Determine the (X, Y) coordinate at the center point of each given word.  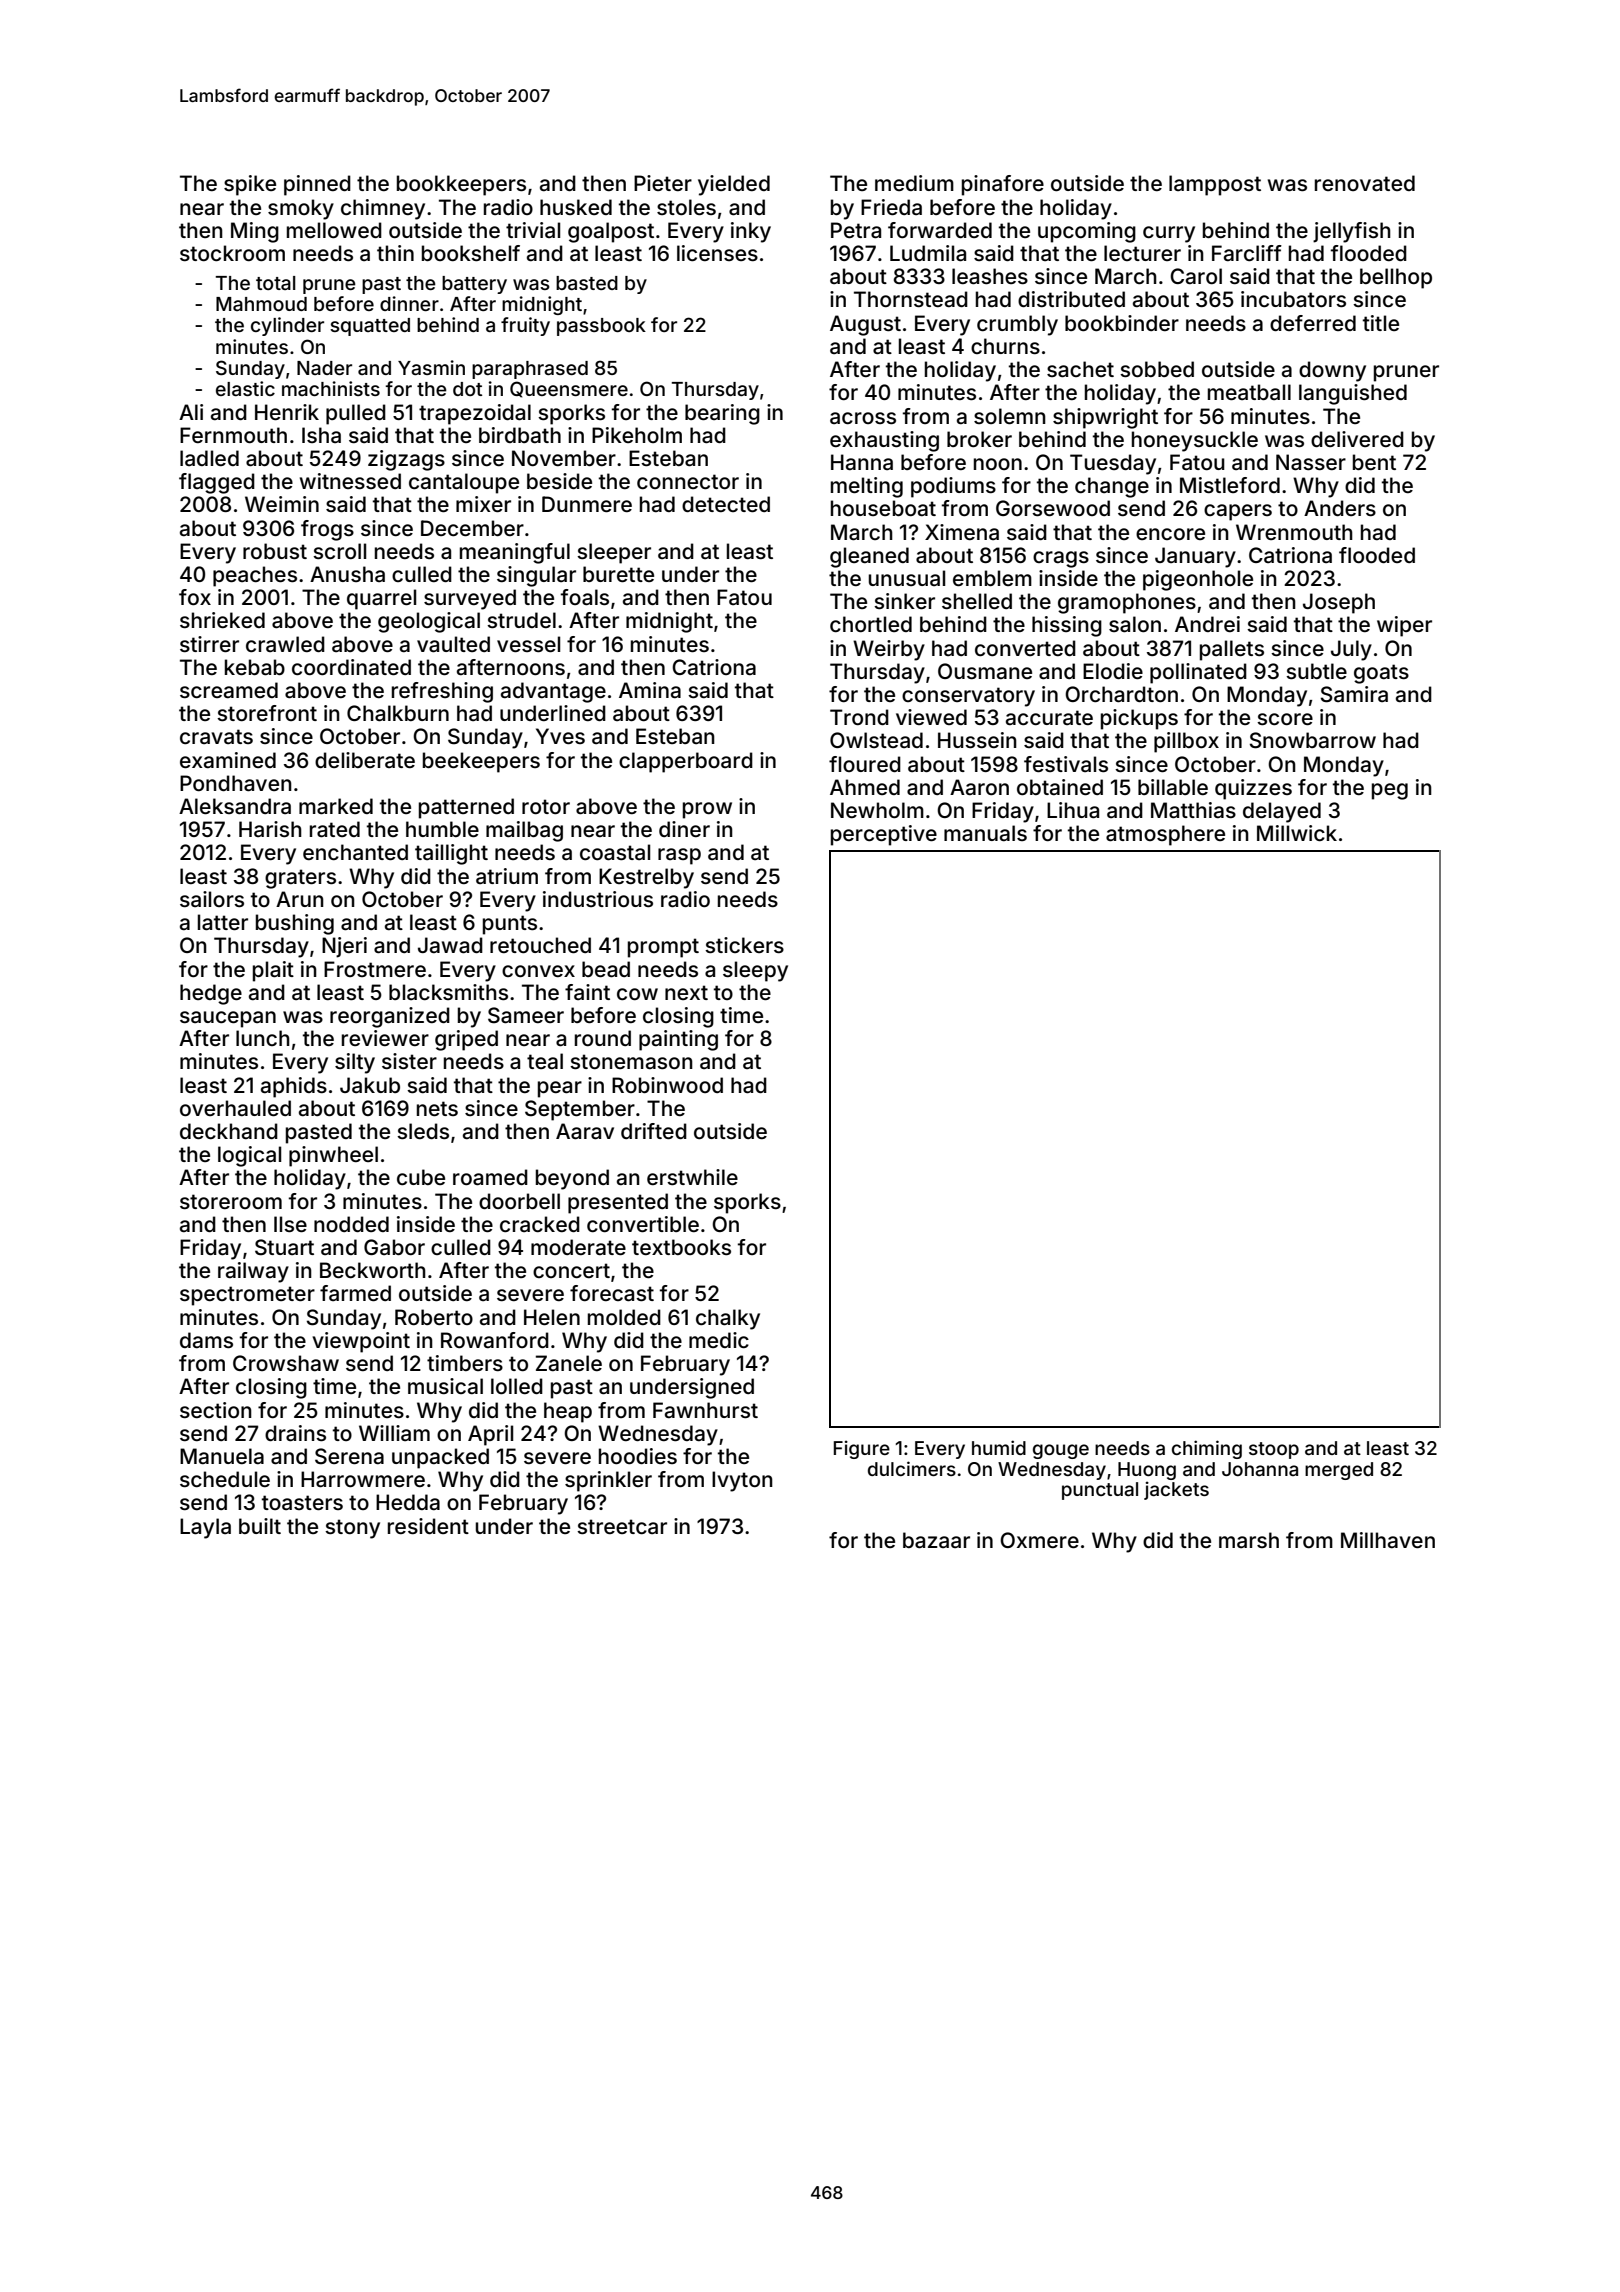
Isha (321, 435)
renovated (1365, 183)
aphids (294, 1087)
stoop (1274, 1450)
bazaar (936, 1540)
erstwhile (692, 1177)
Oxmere (1039, 1540)
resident (428, 1526)
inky (751, 232)
